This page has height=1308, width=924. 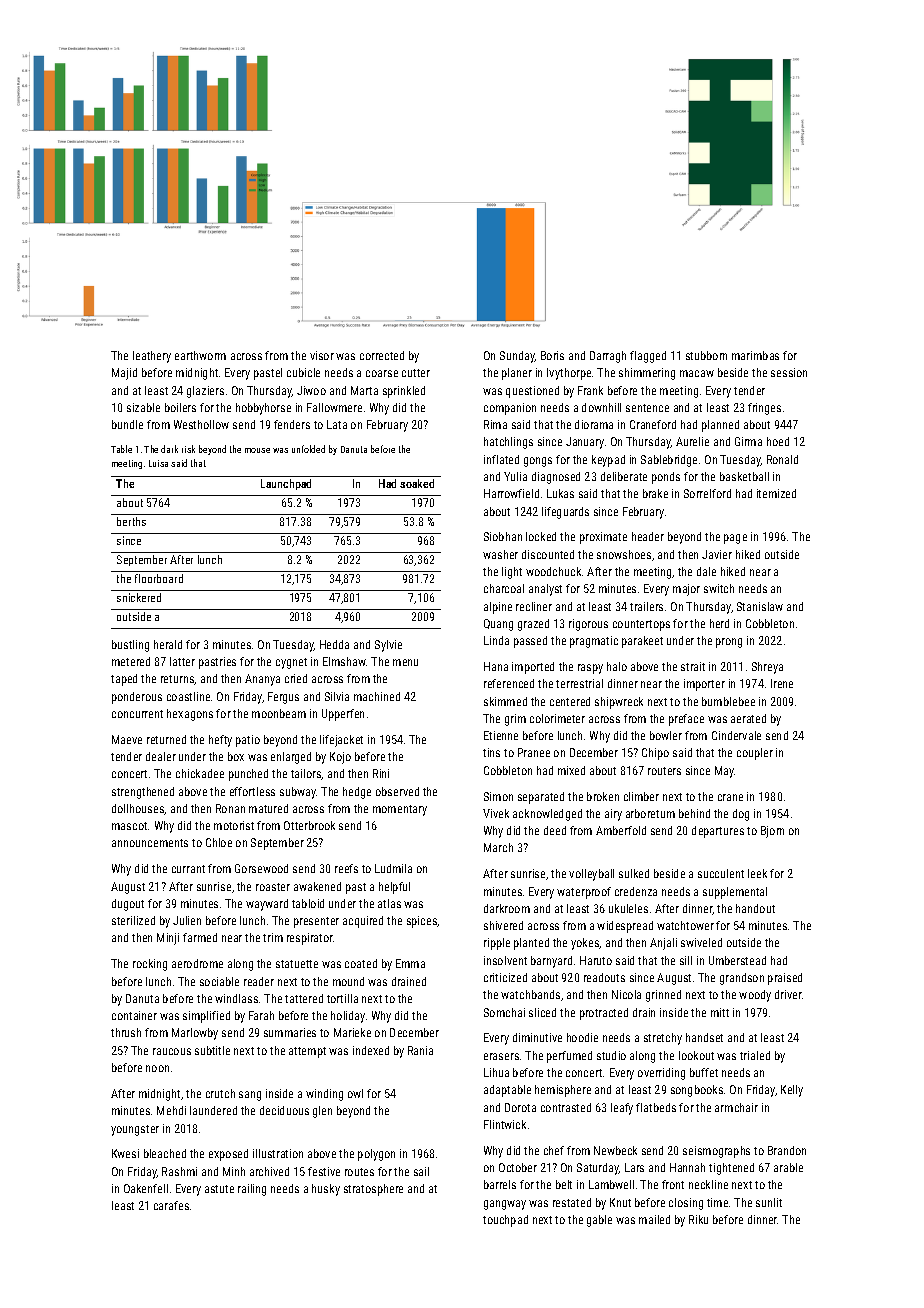 What do you see at coordinates (654, 1219) in the page?
I see `mailed` at bounding box center [654, 1219].
